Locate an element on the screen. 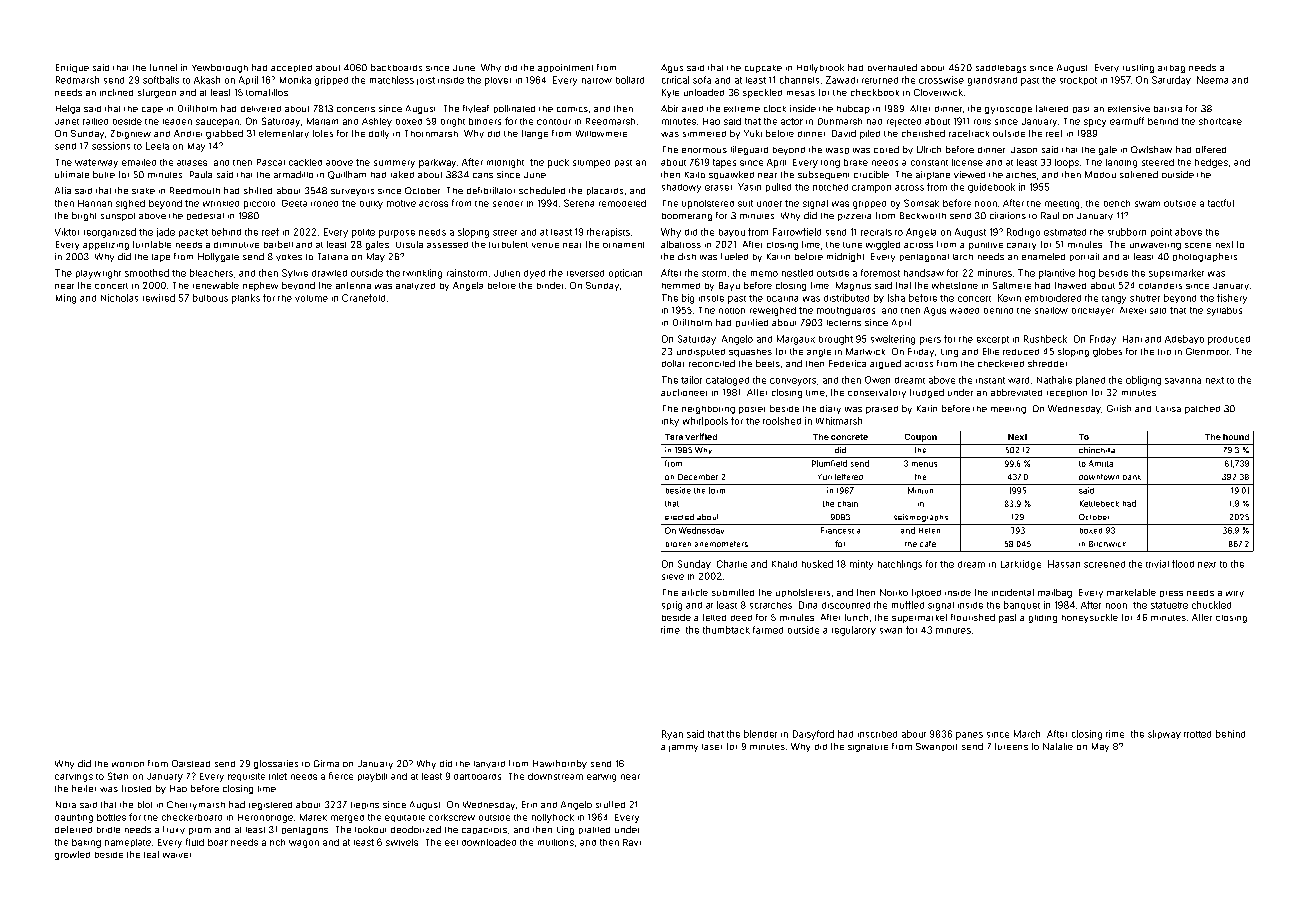 This screenshot has width=1308, height=924. regulatory is located at coordinates (854, 631).
